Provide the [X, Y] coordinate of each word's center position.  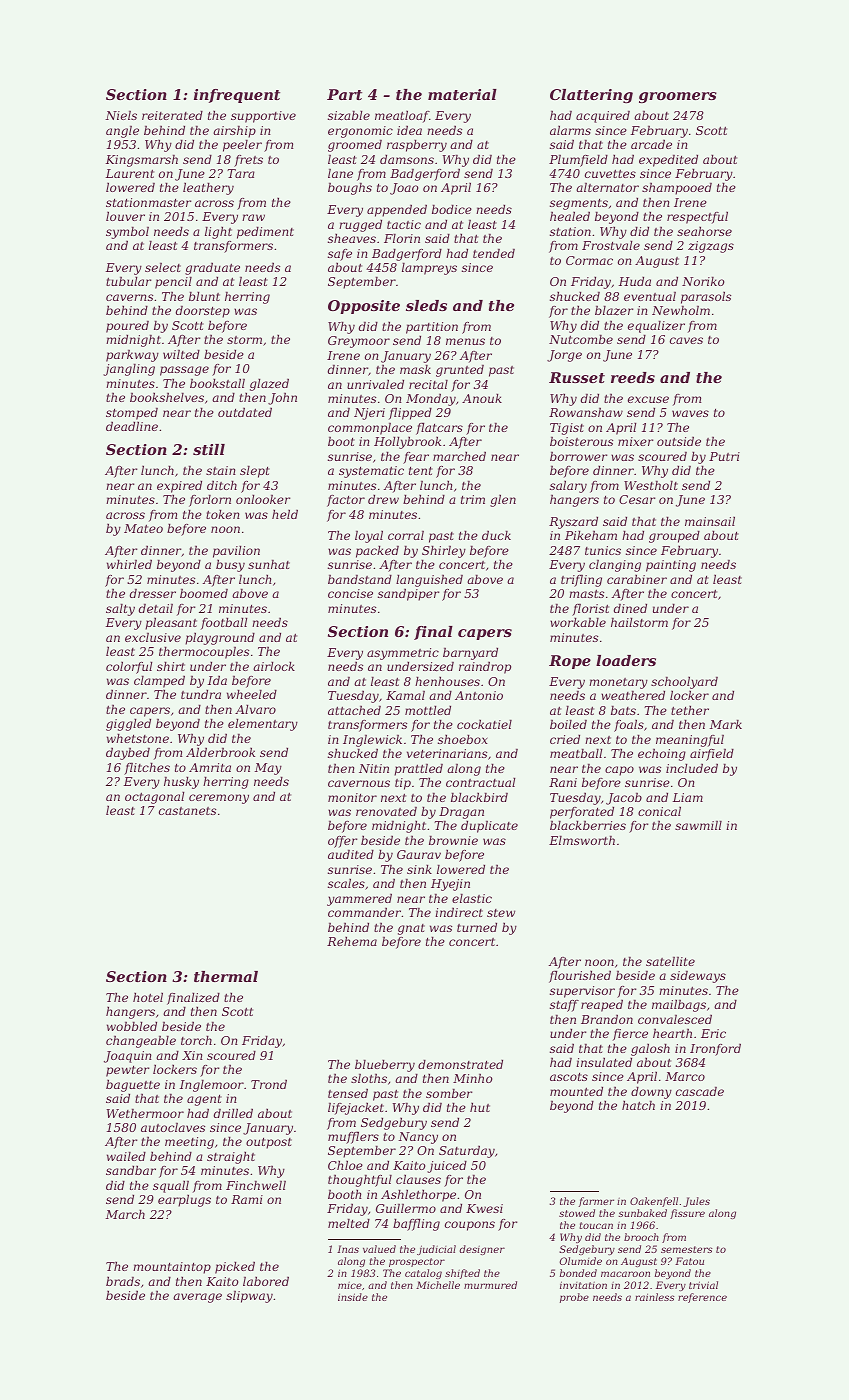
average [197, 1298]
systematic [371, 472]
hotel [148, 997]
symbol [127, 233]
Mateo [143, 528]
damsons [407, 159]
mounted [576, 1091]
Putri [724, 456]
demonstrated [460, 1064]
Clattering [591, 96]
